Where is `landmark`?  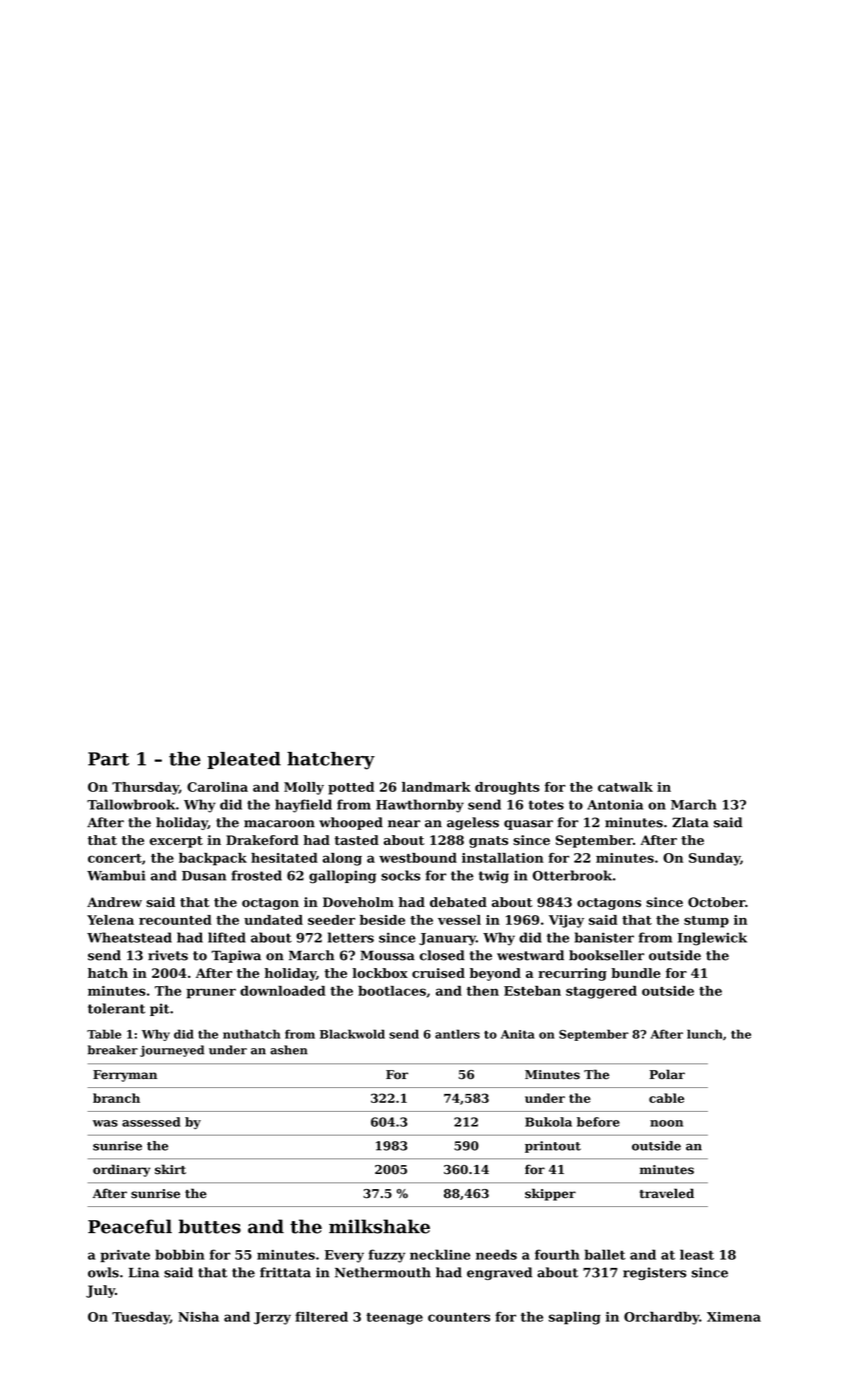
landmark is located at coordinates (436, 787).
